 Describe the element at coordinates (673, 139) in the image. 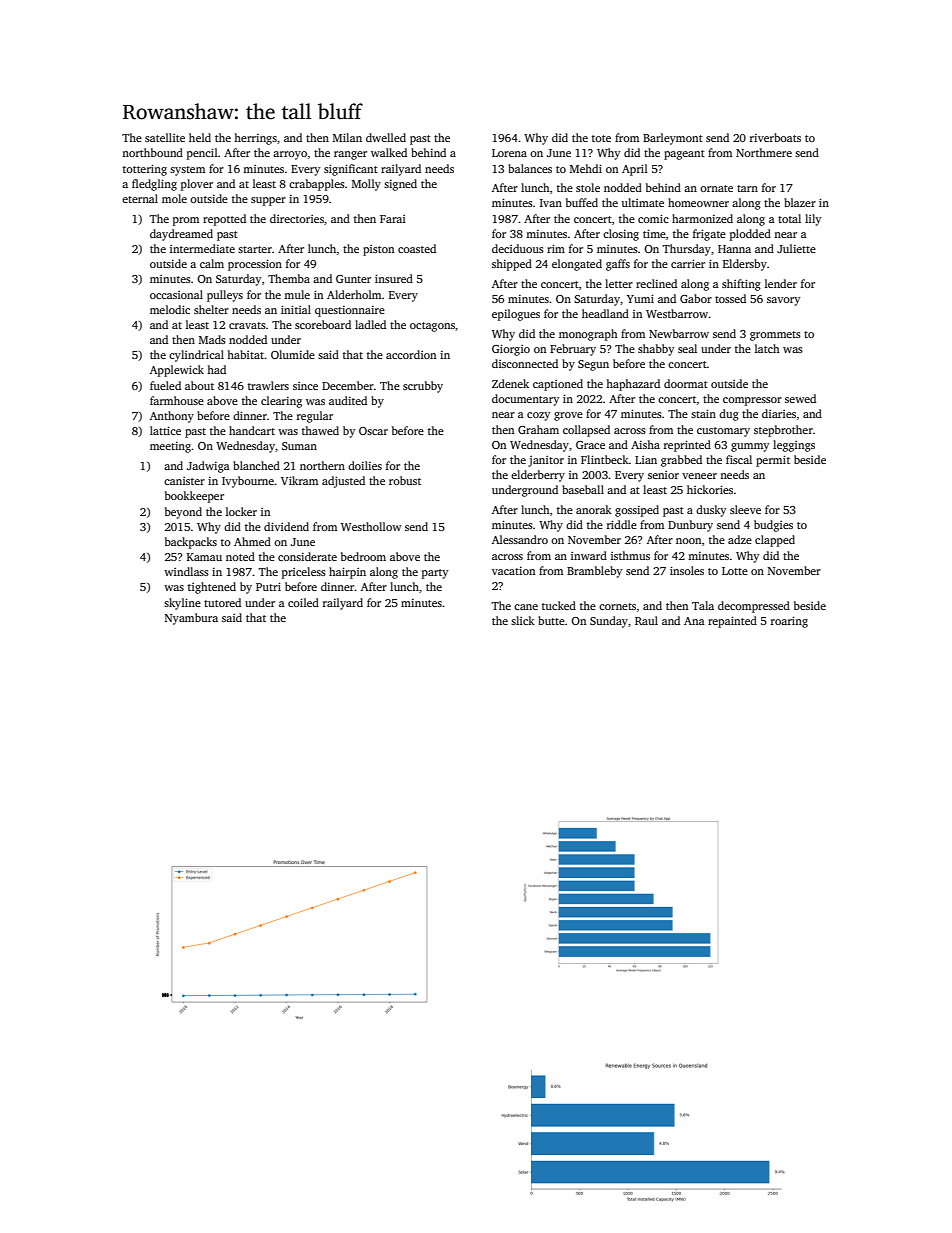

I see `Barleymont` at that location.
